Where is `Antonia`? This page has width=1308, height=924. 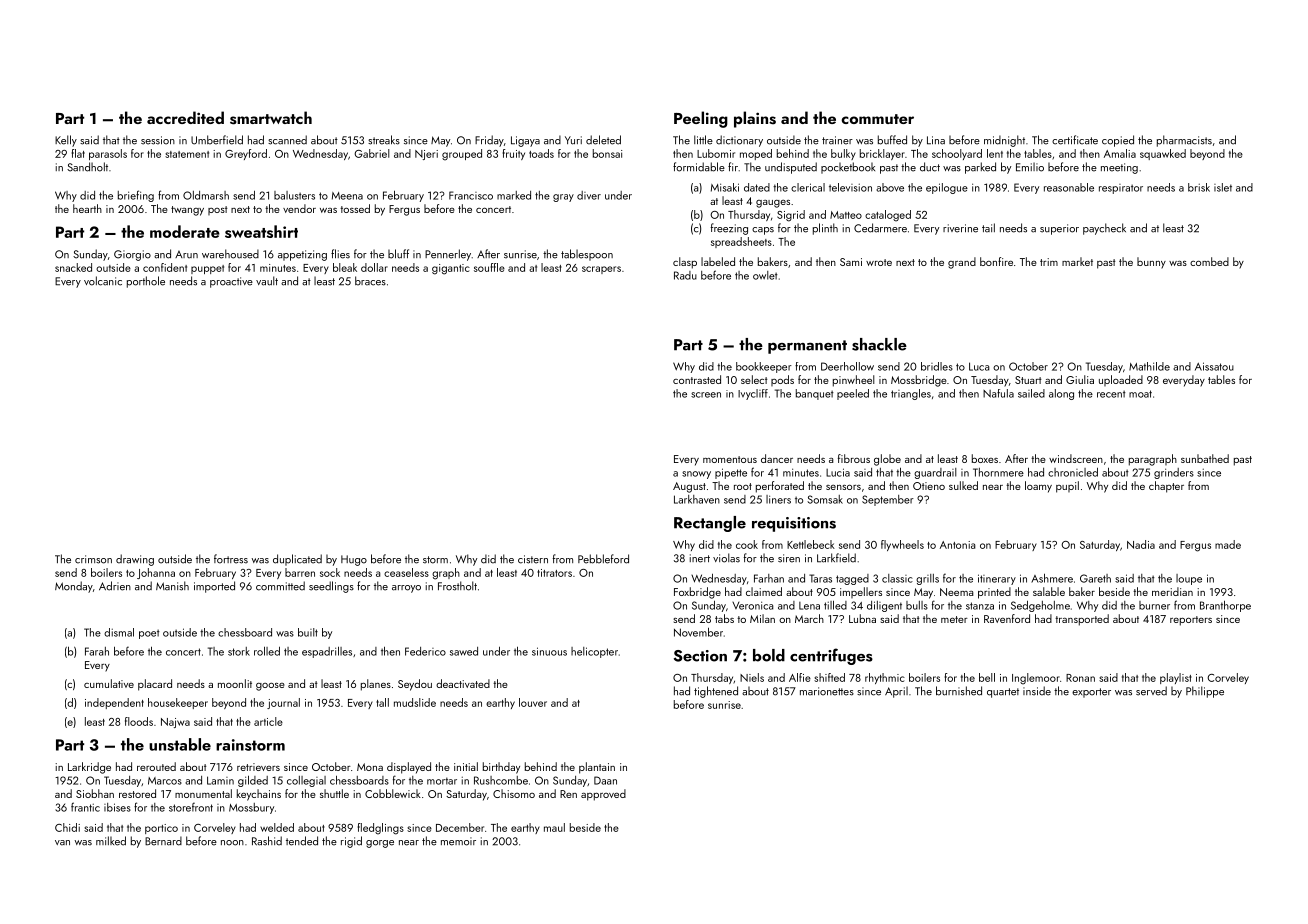
Antonia is located at coordinates (958, 545).
